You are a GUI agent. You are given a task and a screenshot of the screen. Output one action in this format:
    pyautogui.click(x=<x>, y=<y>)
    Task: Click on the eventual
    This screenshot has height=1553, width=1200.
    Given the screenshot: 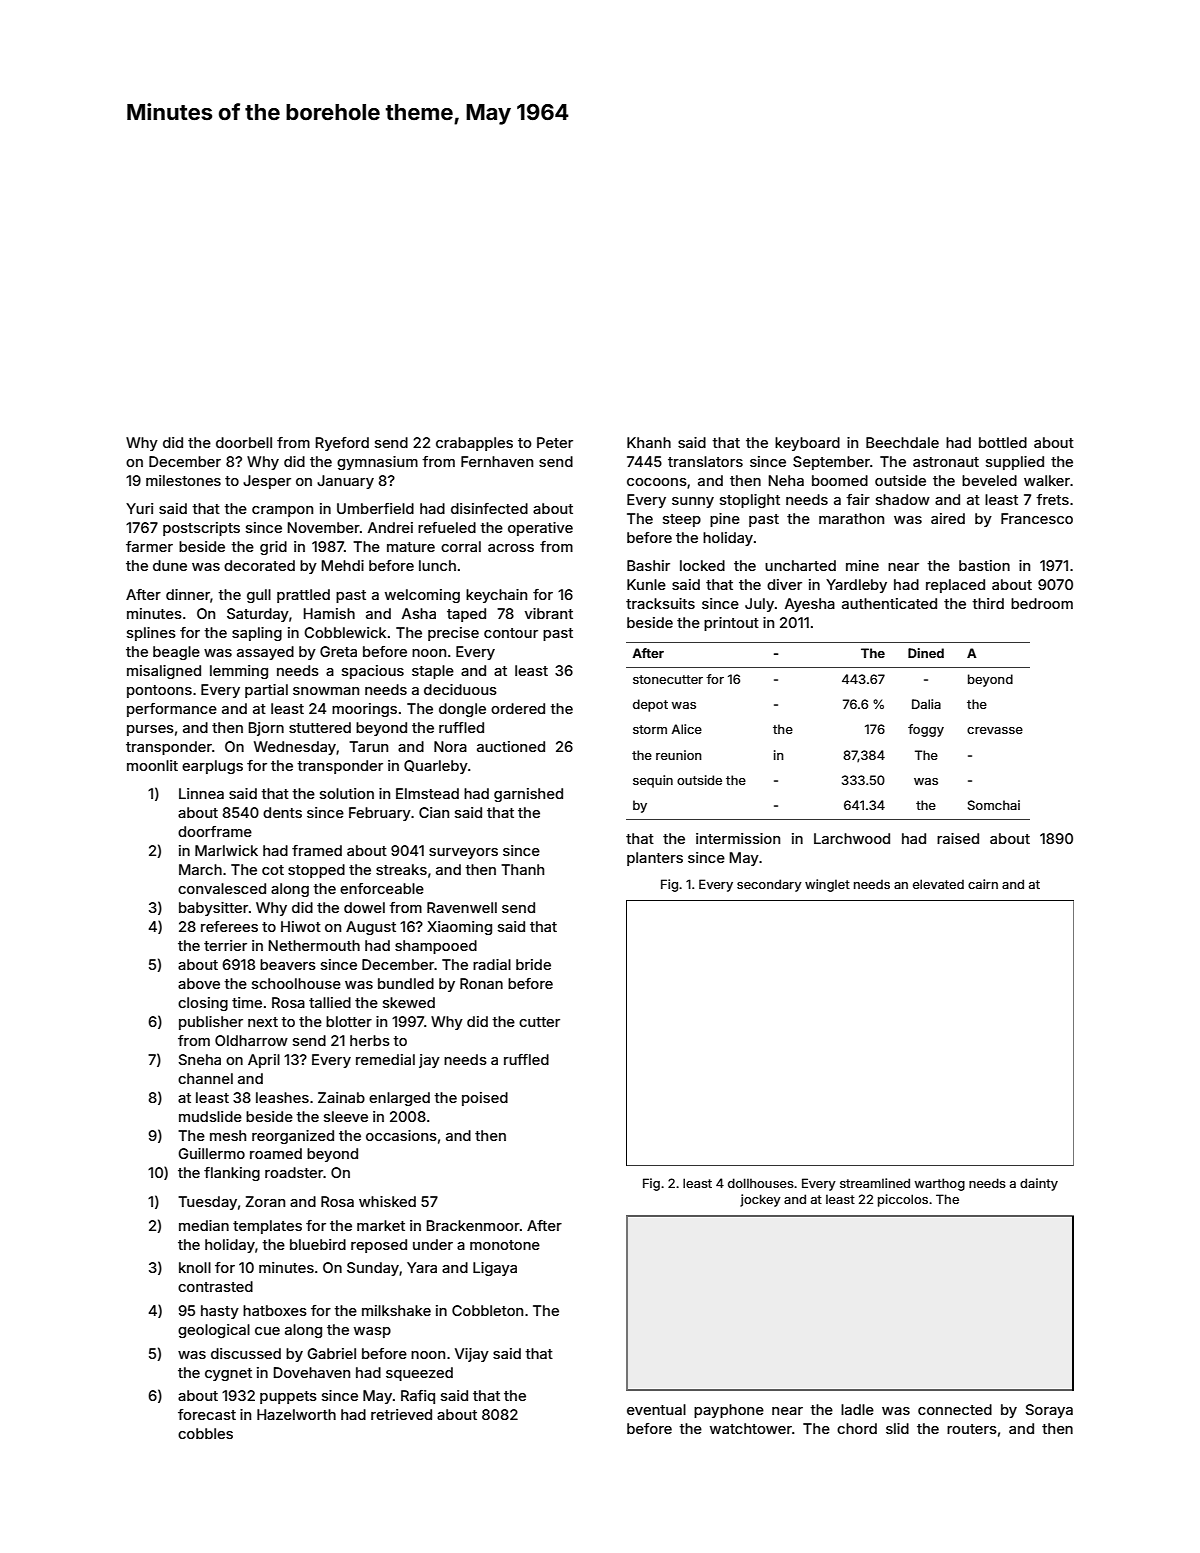 What is the action you would take?
    pyautogui.click(x=656, y=1409)
